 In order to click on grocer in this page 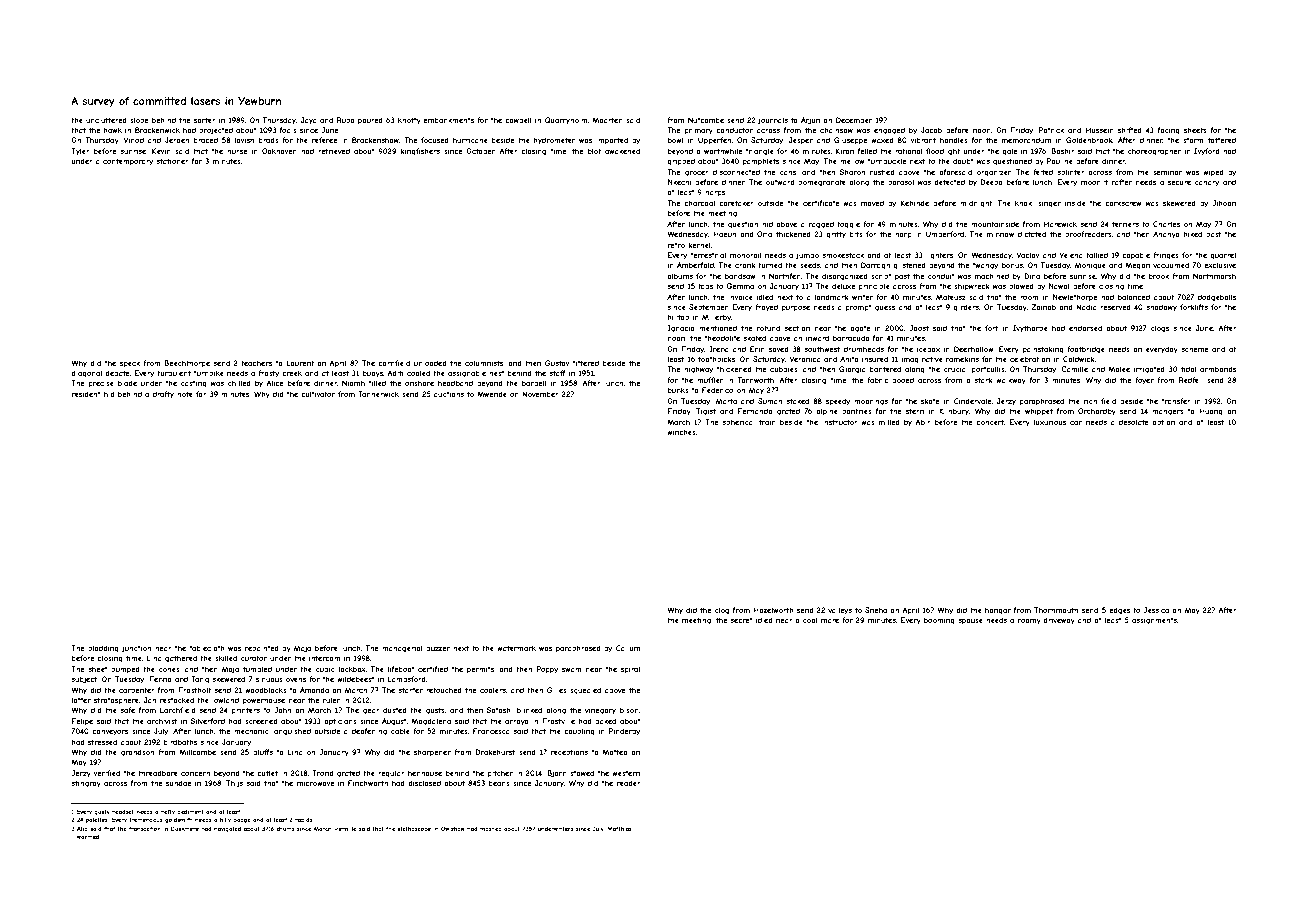, I will do `click(697, 174)`.
